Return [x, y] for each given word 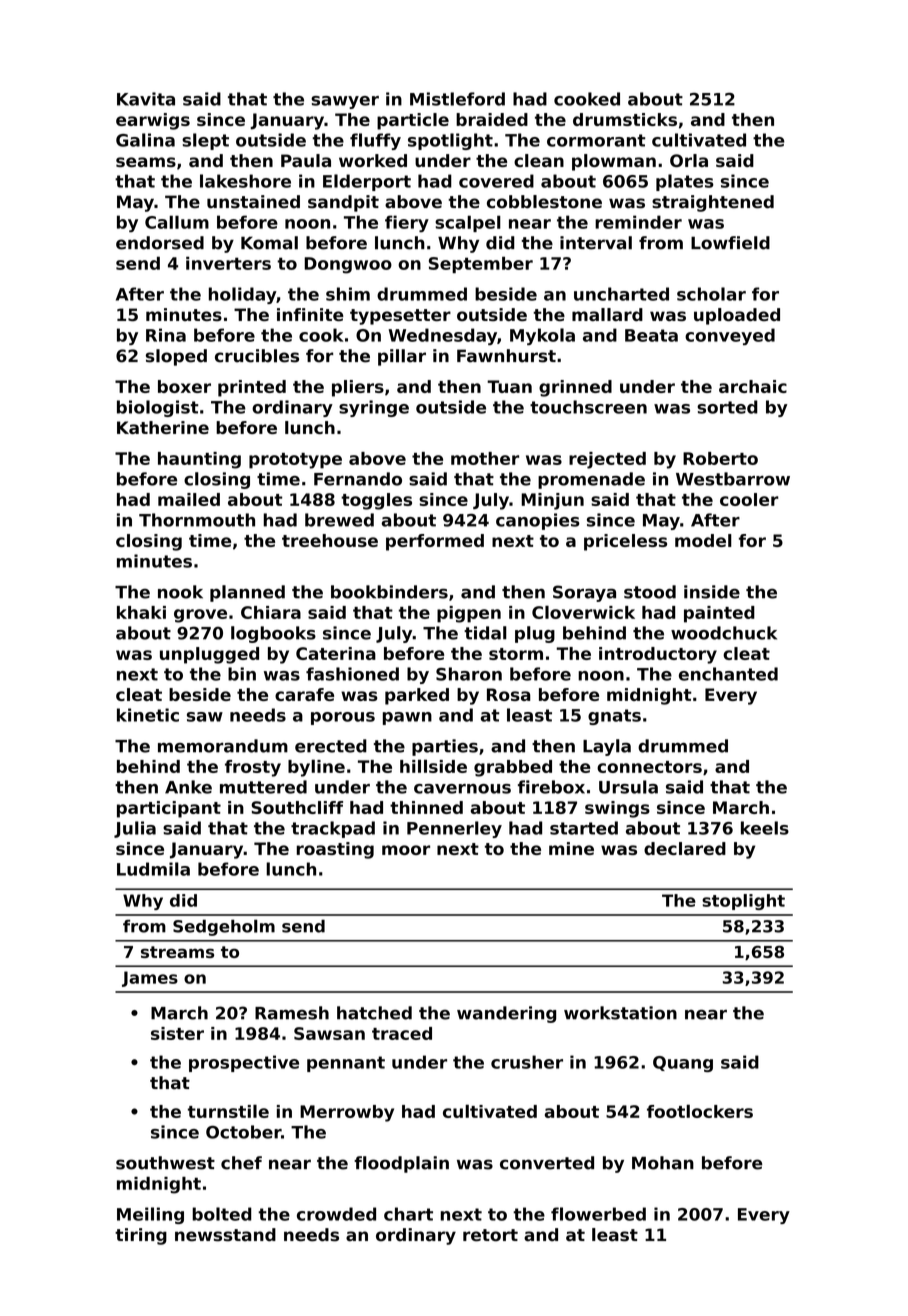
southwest [165, 1163]
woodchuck [724, 633]
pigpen [469, 614]
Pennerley [454, 829]
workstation [620, 1013]
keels [765, 828]
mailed [189, 499]
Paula [306, 160]
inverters [228, 263]
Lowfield [730, 243]
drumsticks [625, 119]
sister [177, 1033]
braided [492, 119]
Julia [135, 829]
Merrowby [347, 1113]
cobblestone [544, 202]
